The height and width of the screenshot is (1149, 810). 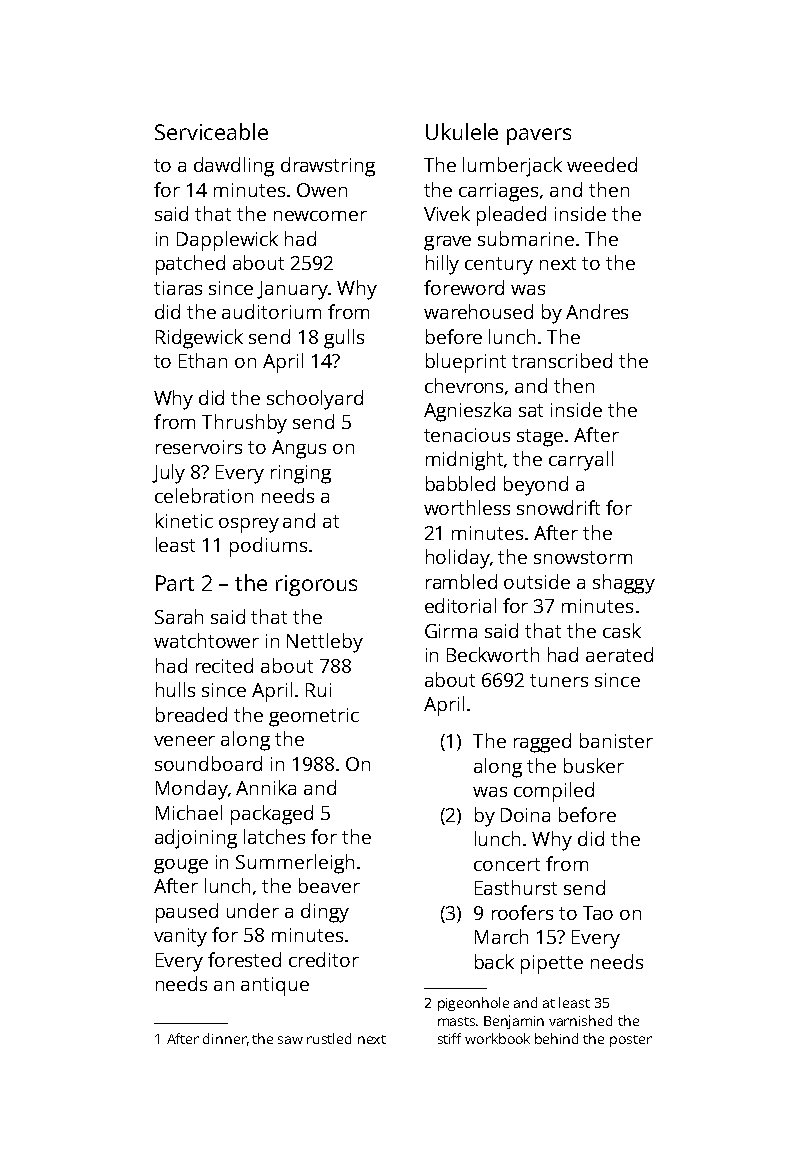 I want to click on drawstring, so click(x=328, y=167).
